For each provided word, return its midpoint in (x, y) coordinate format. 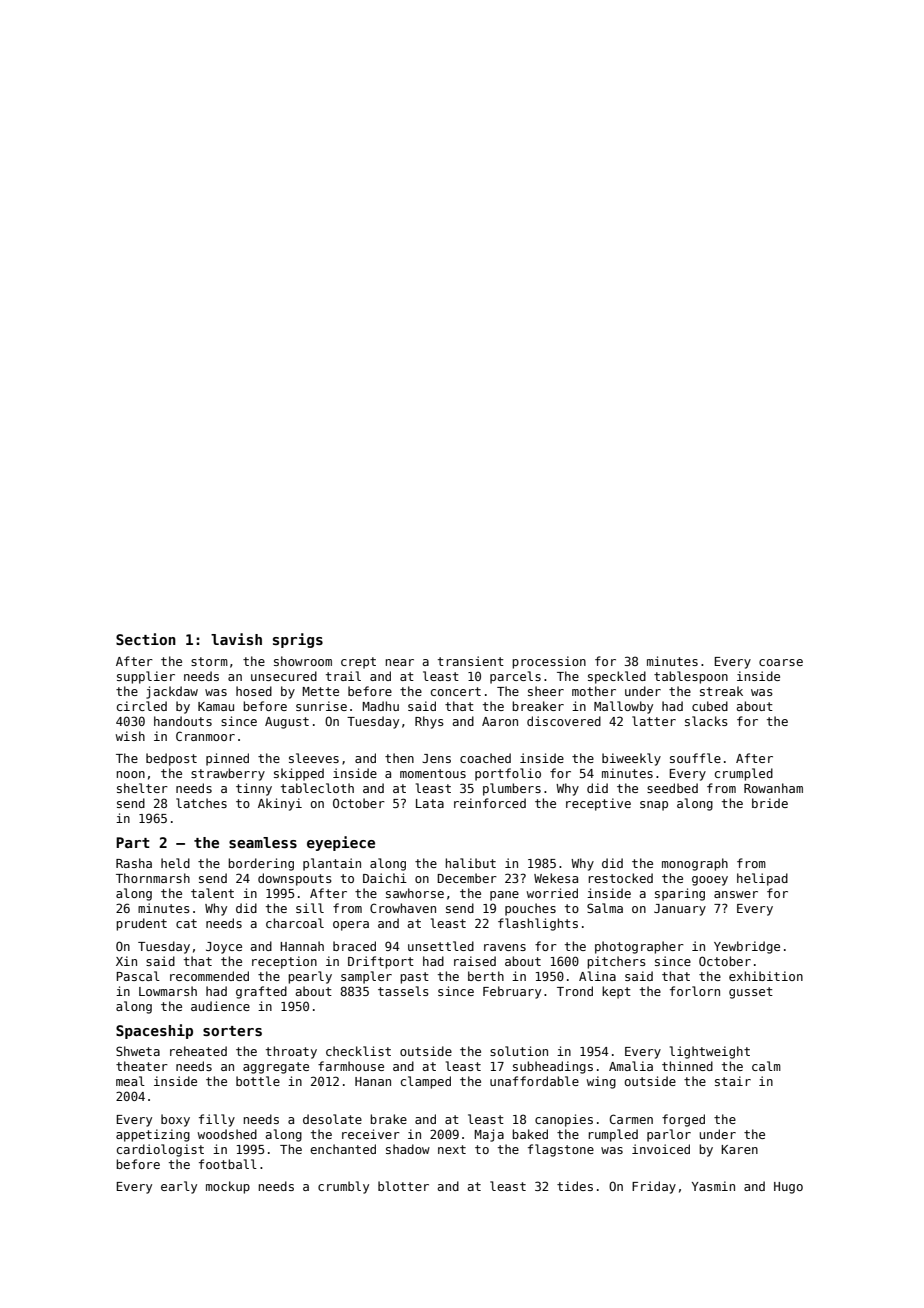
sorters (232, 1031)
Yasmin (713, 1186)
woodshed (227, 1134)
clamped (426, 1082)
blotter (403, 1186)
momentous (433, 773)
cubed (710, 706)
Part (133, 842)
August (287, 723)
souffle (695, 758)
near (400, 662)
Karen (739, 1149)
